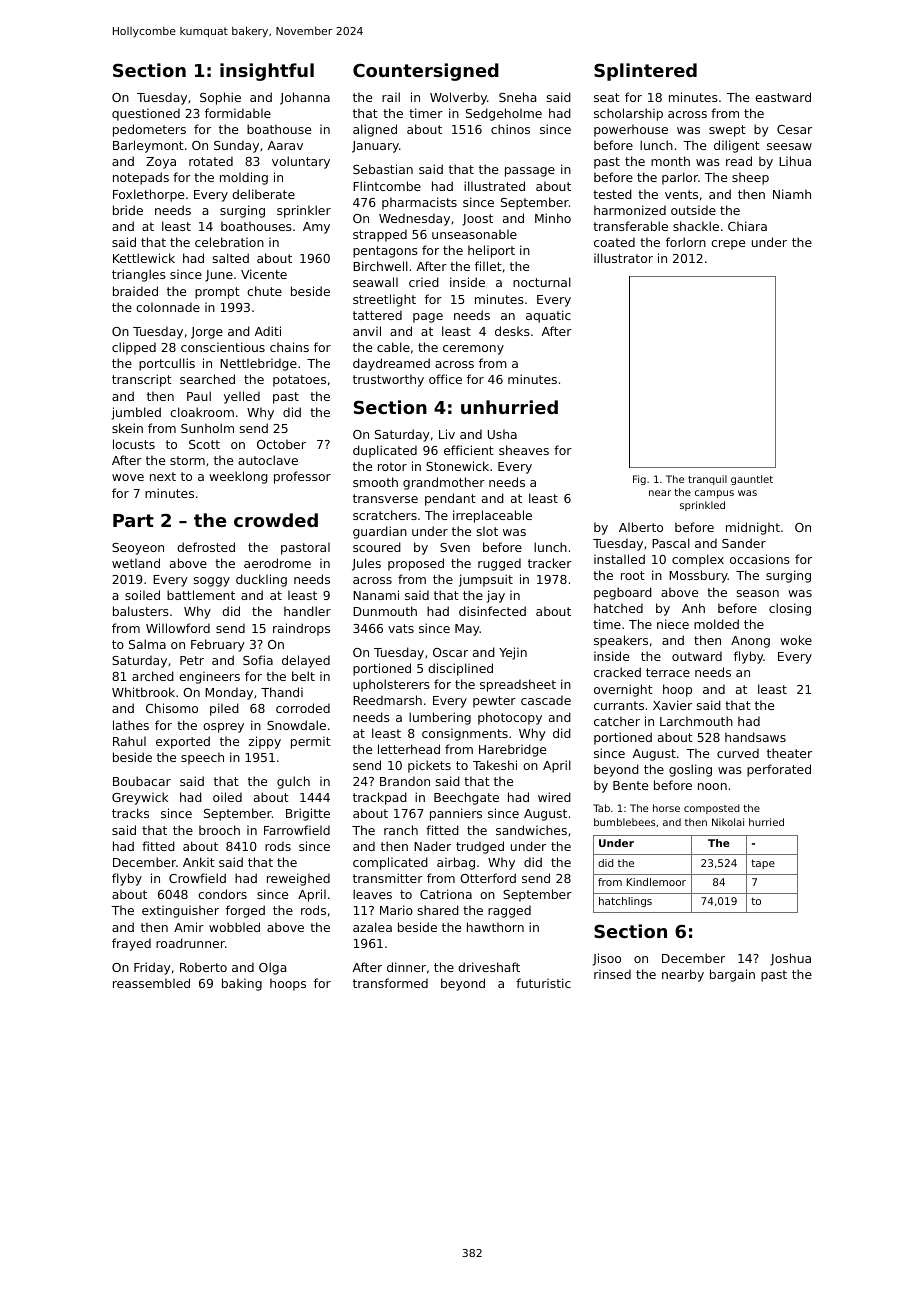 This image has width=924, height=1308. What do you see at coordinates (426, 72) in the image?
I see `Countersigned` at bounding box center [426, 72].
